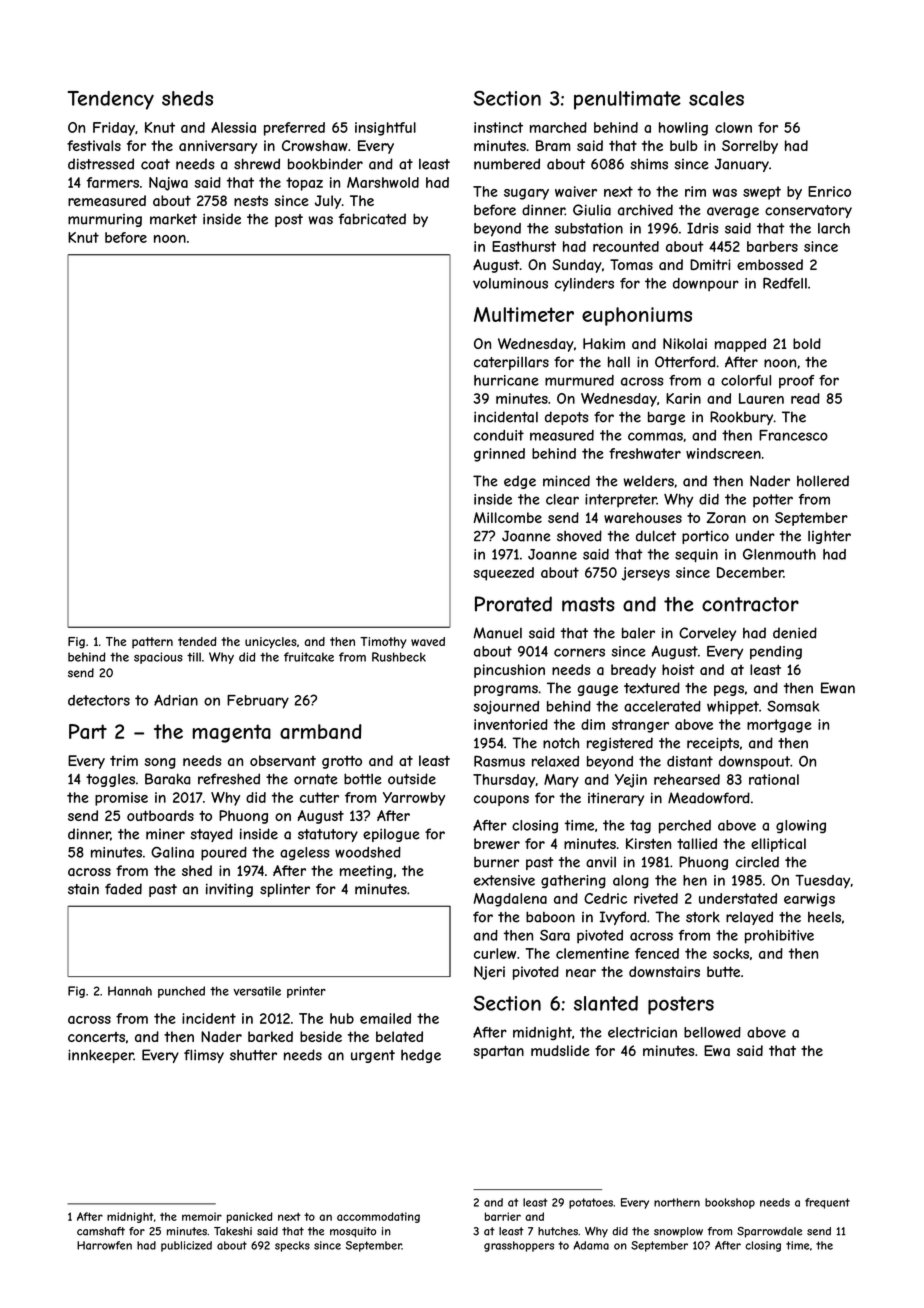 Image resolution: width=924 pixels, height=1308 pixels. I want to click on heels, so click(824, 917).
